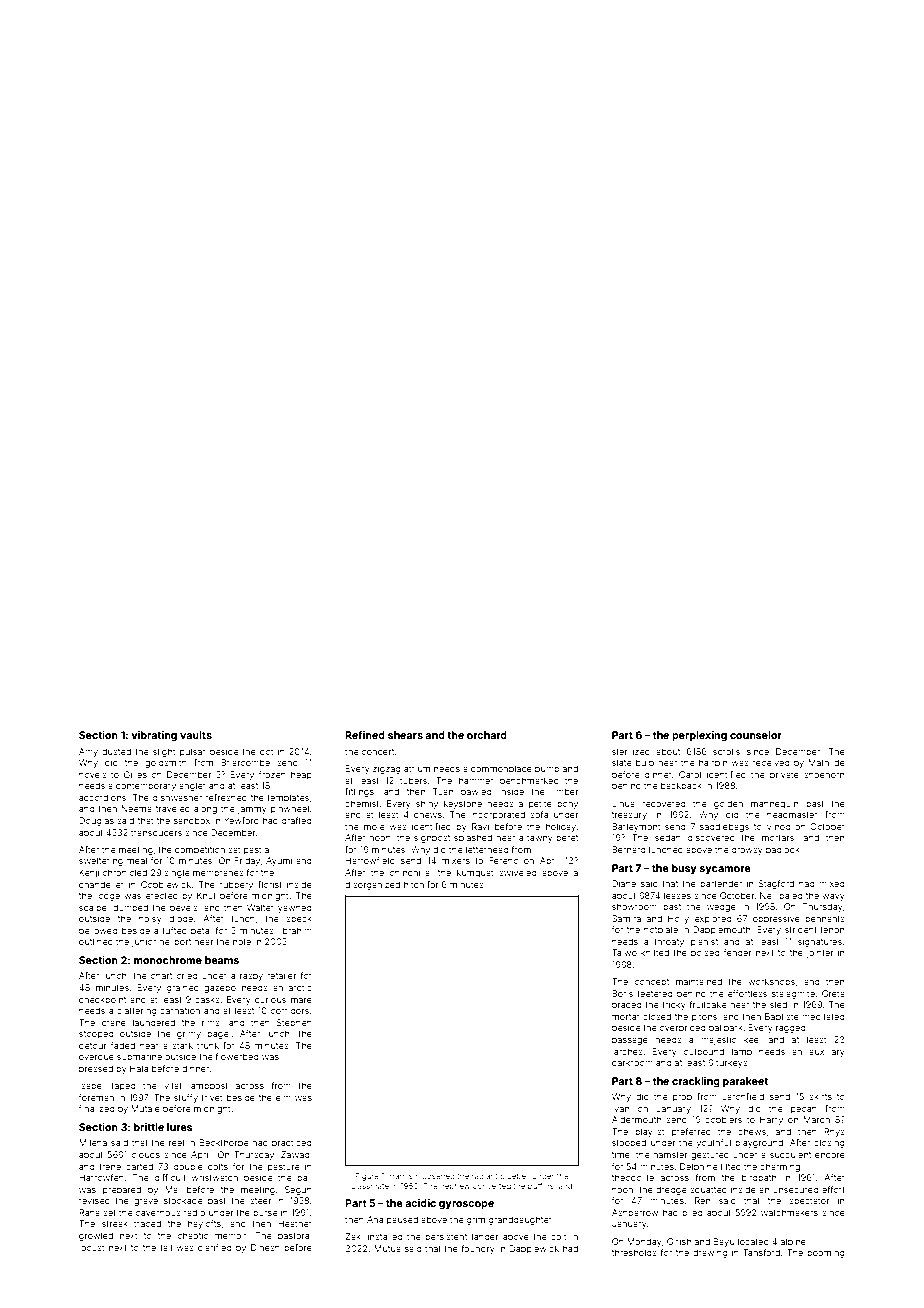  I want to click on disorganized, so click(372, 885).
